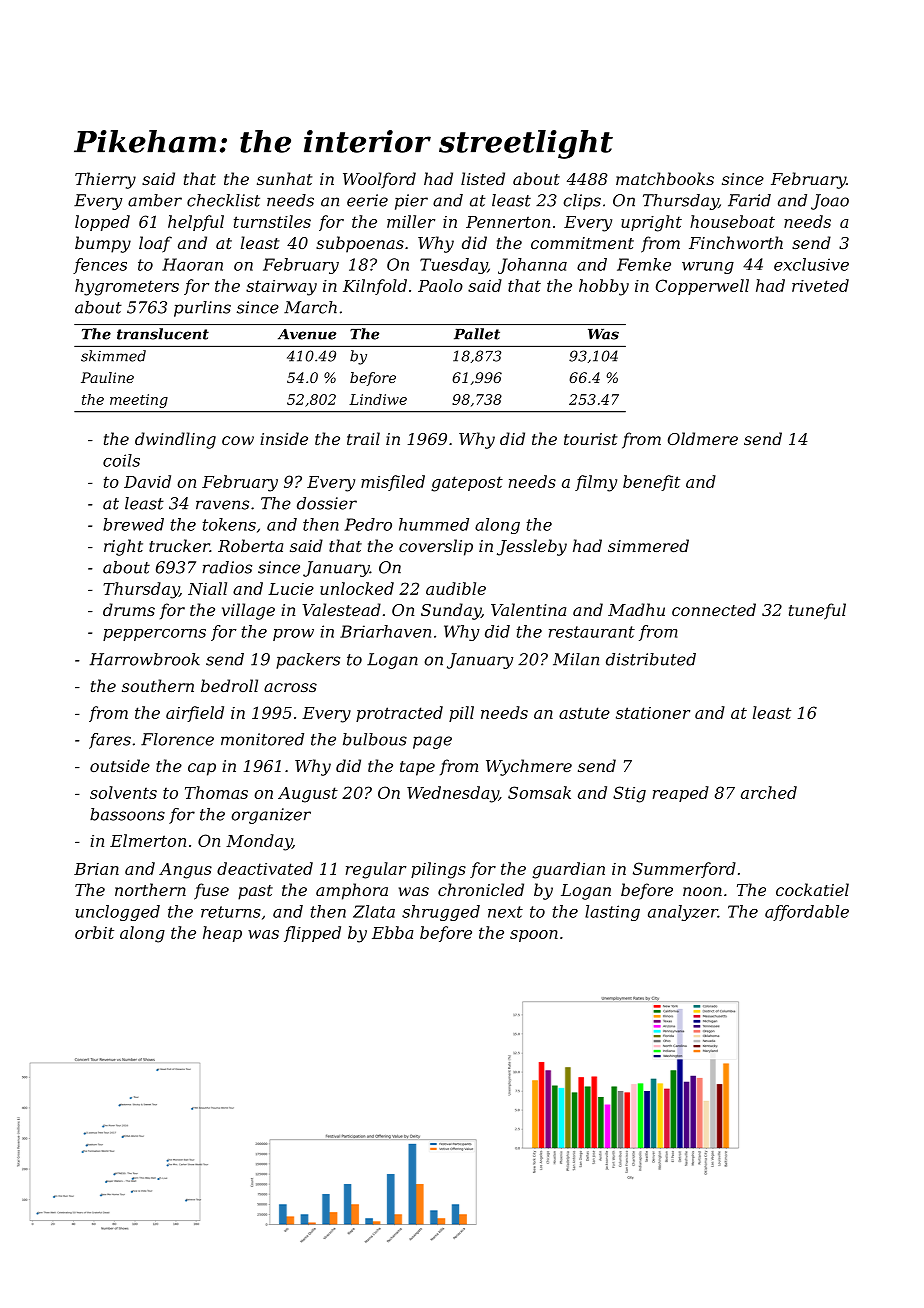 This page has width=924, height=1308. Describe the element at coordinates (703, 438) in the page. I see `Oldmere` at that location.
